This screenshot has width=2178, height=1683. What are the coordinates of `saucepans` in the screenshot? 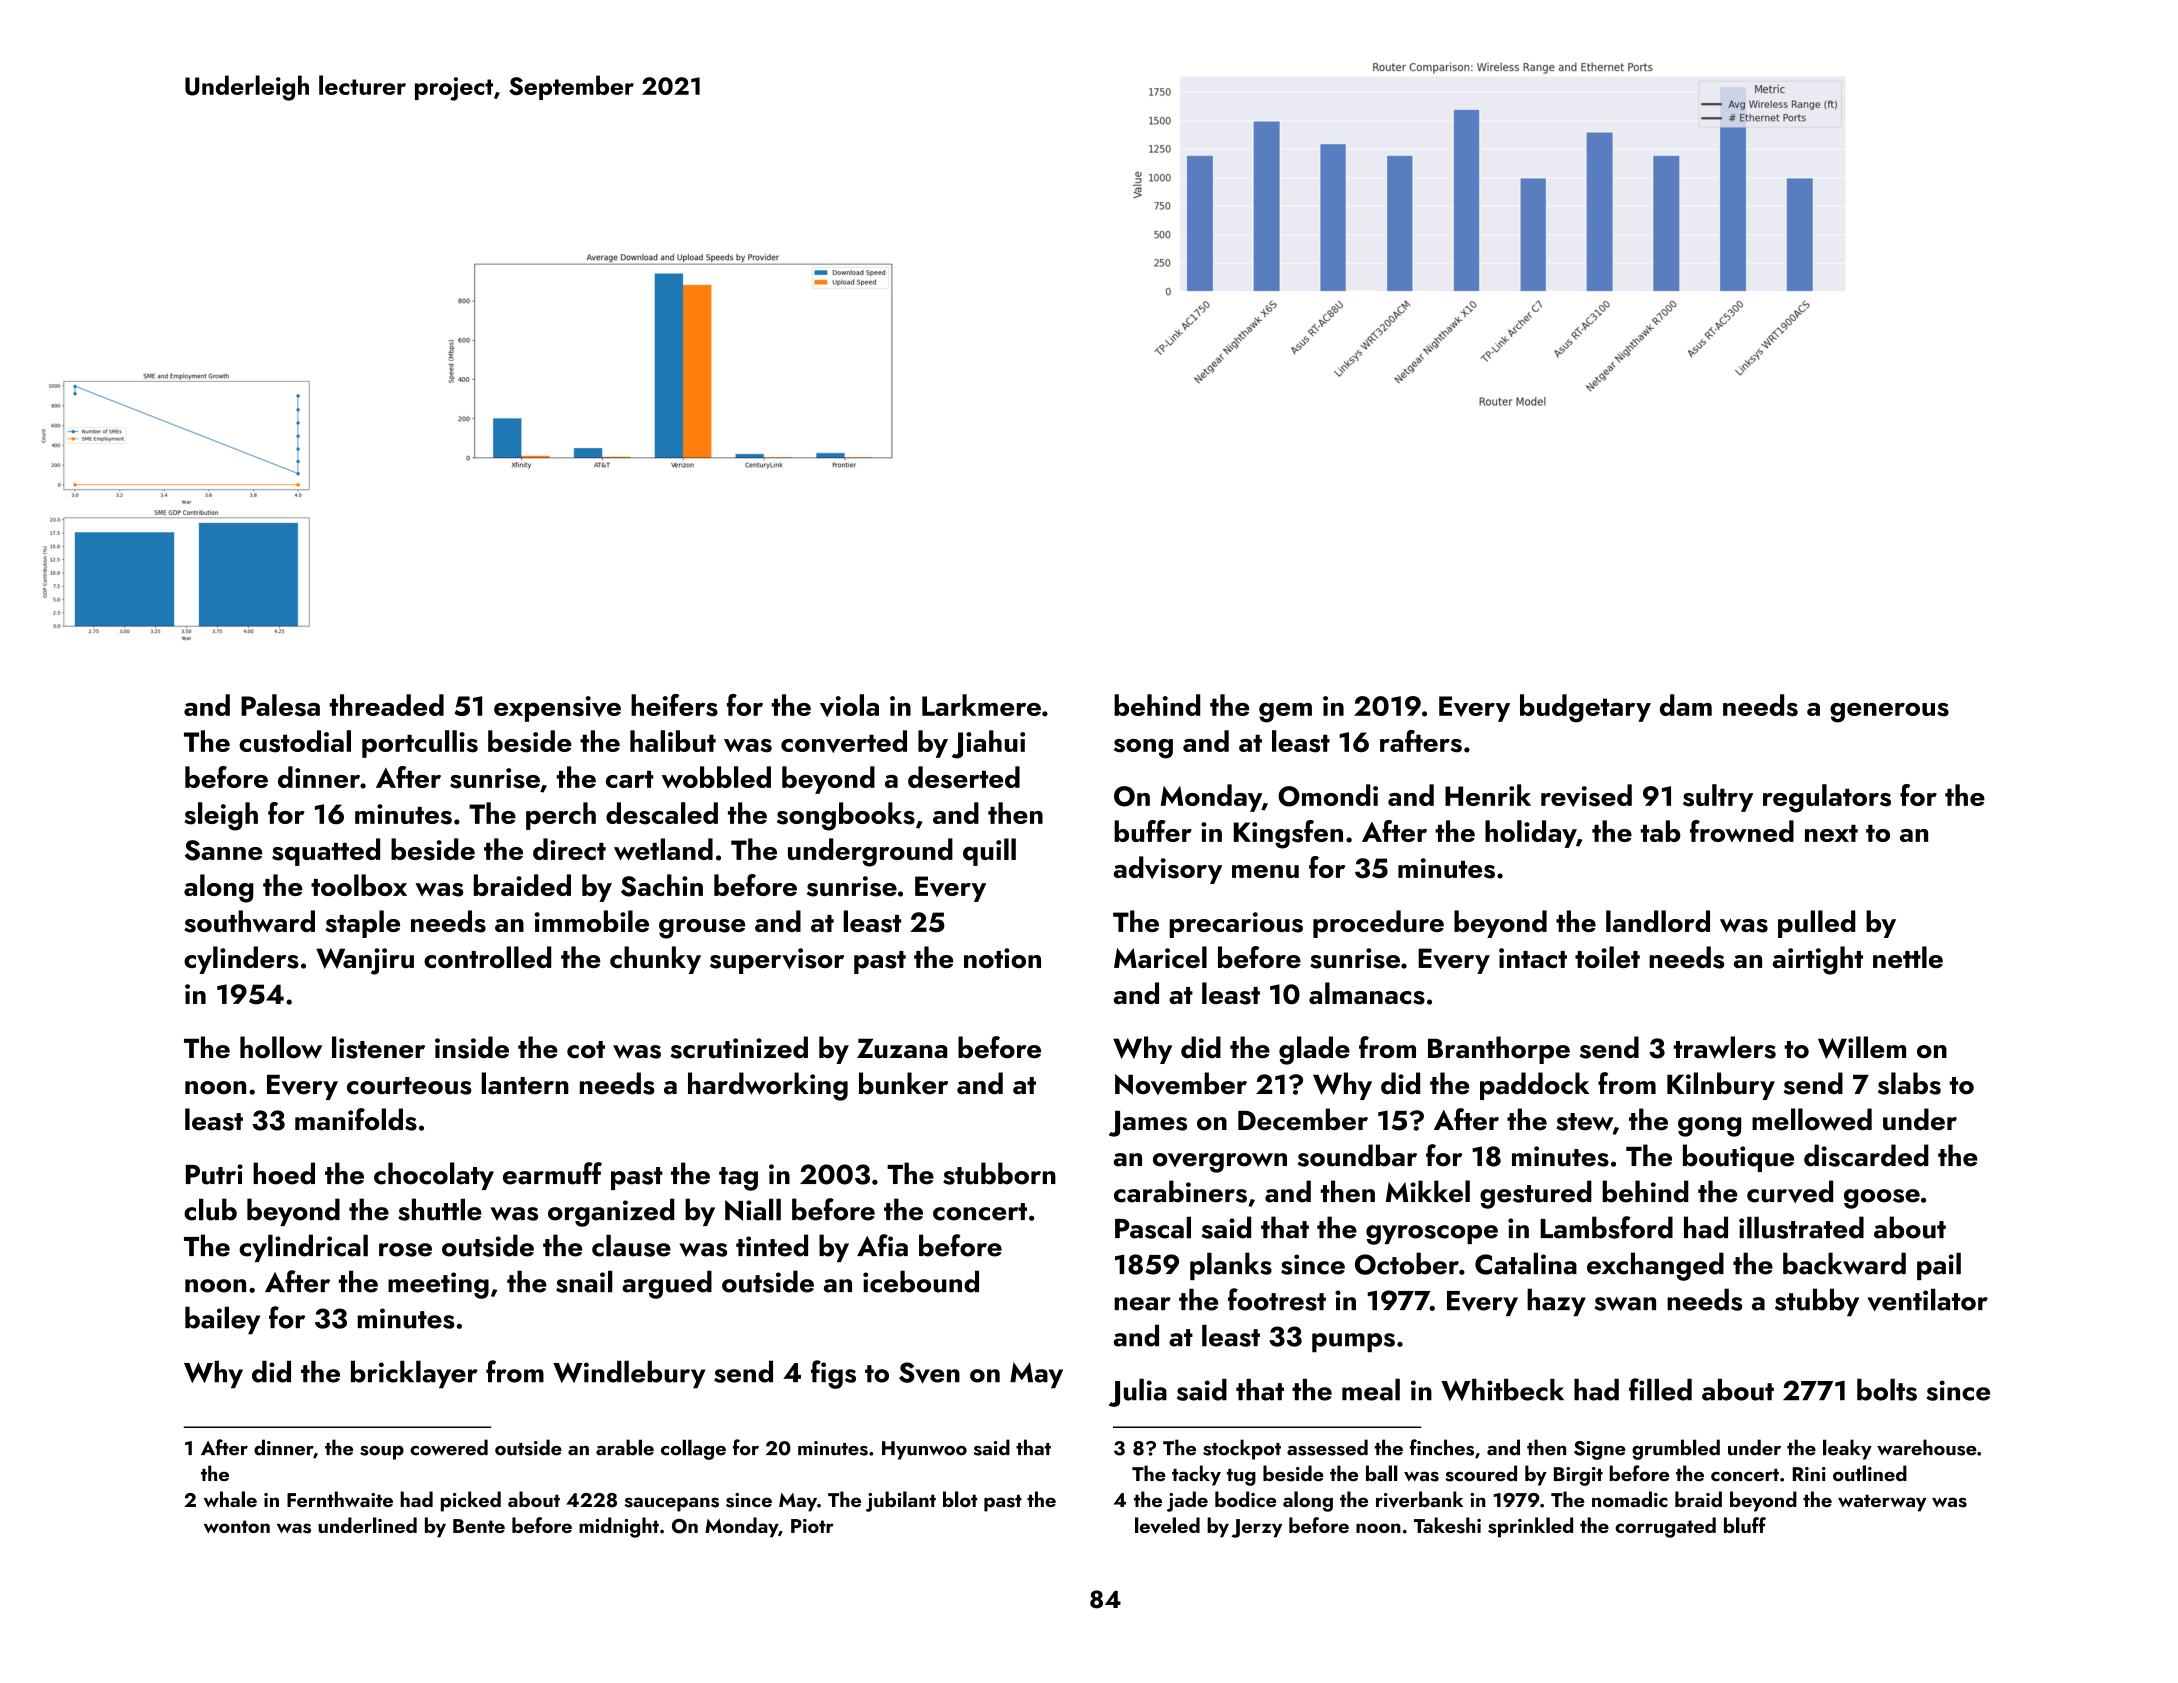 It's located at (671, 1504).
